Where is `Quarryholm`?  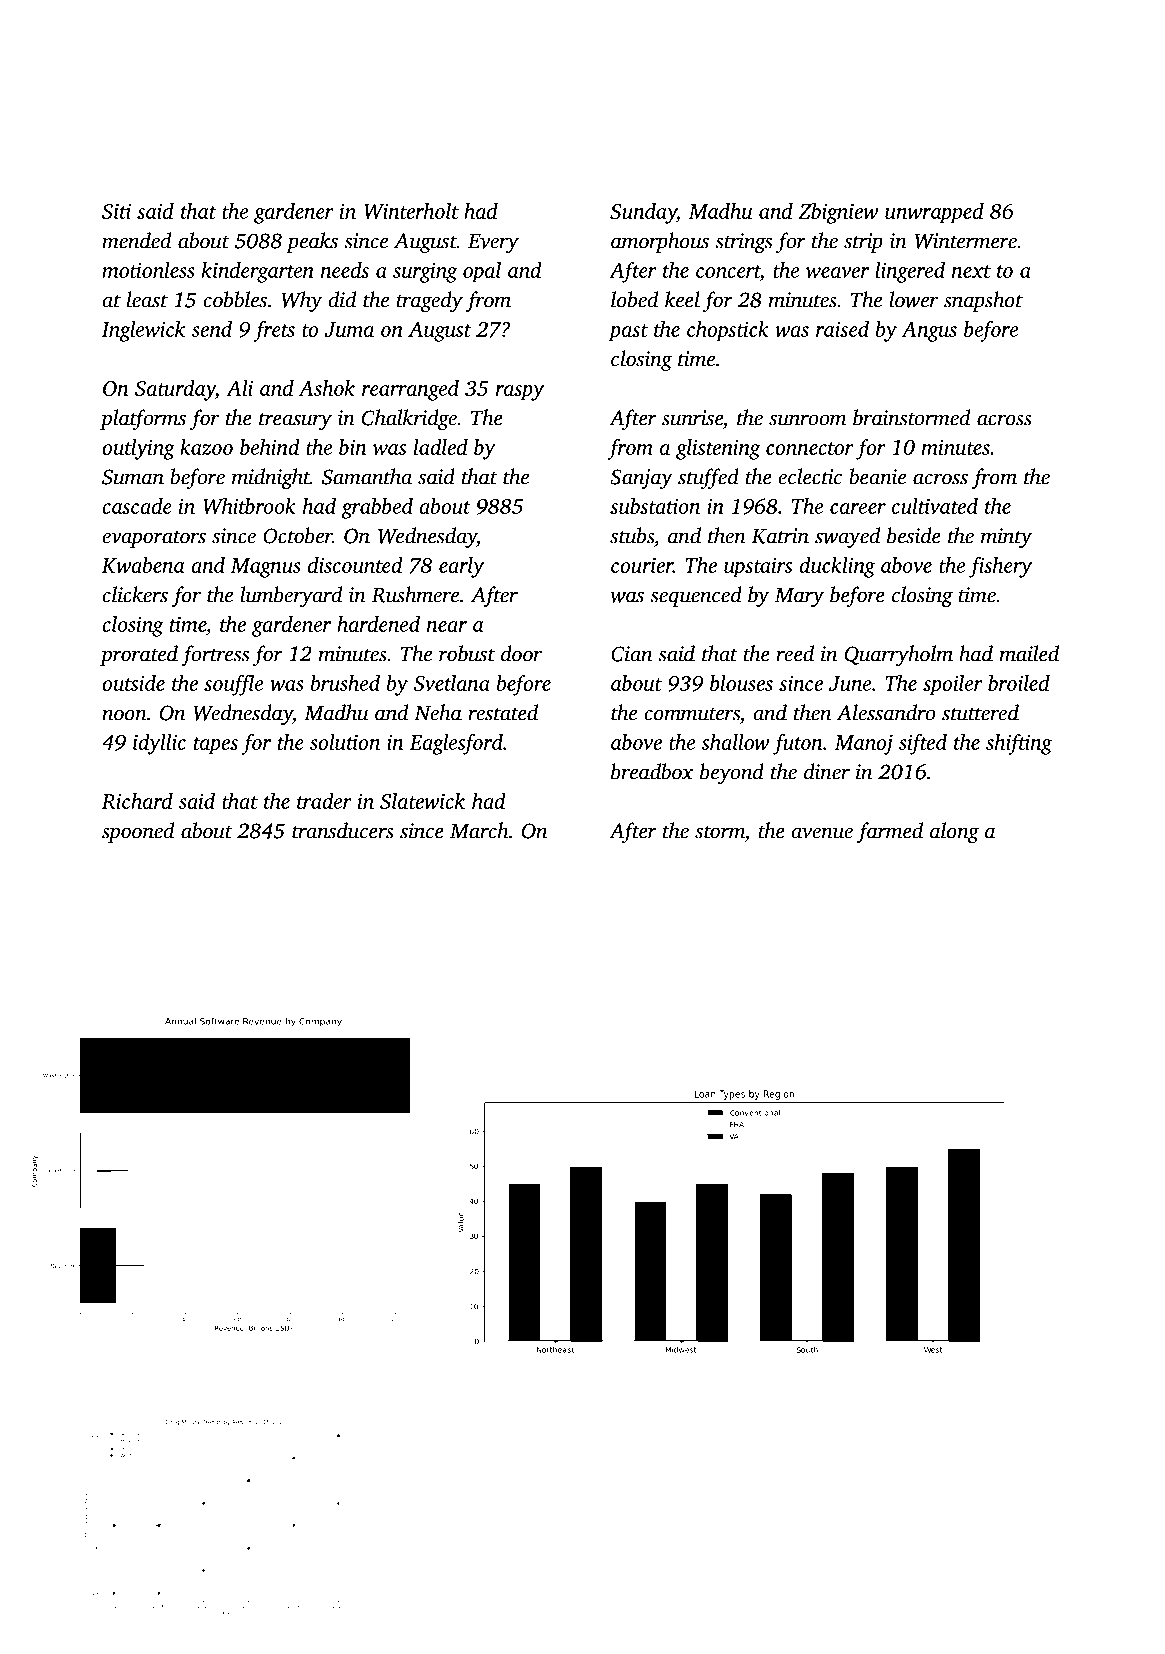 Quarryholm is located at coordinates (899, 655).
